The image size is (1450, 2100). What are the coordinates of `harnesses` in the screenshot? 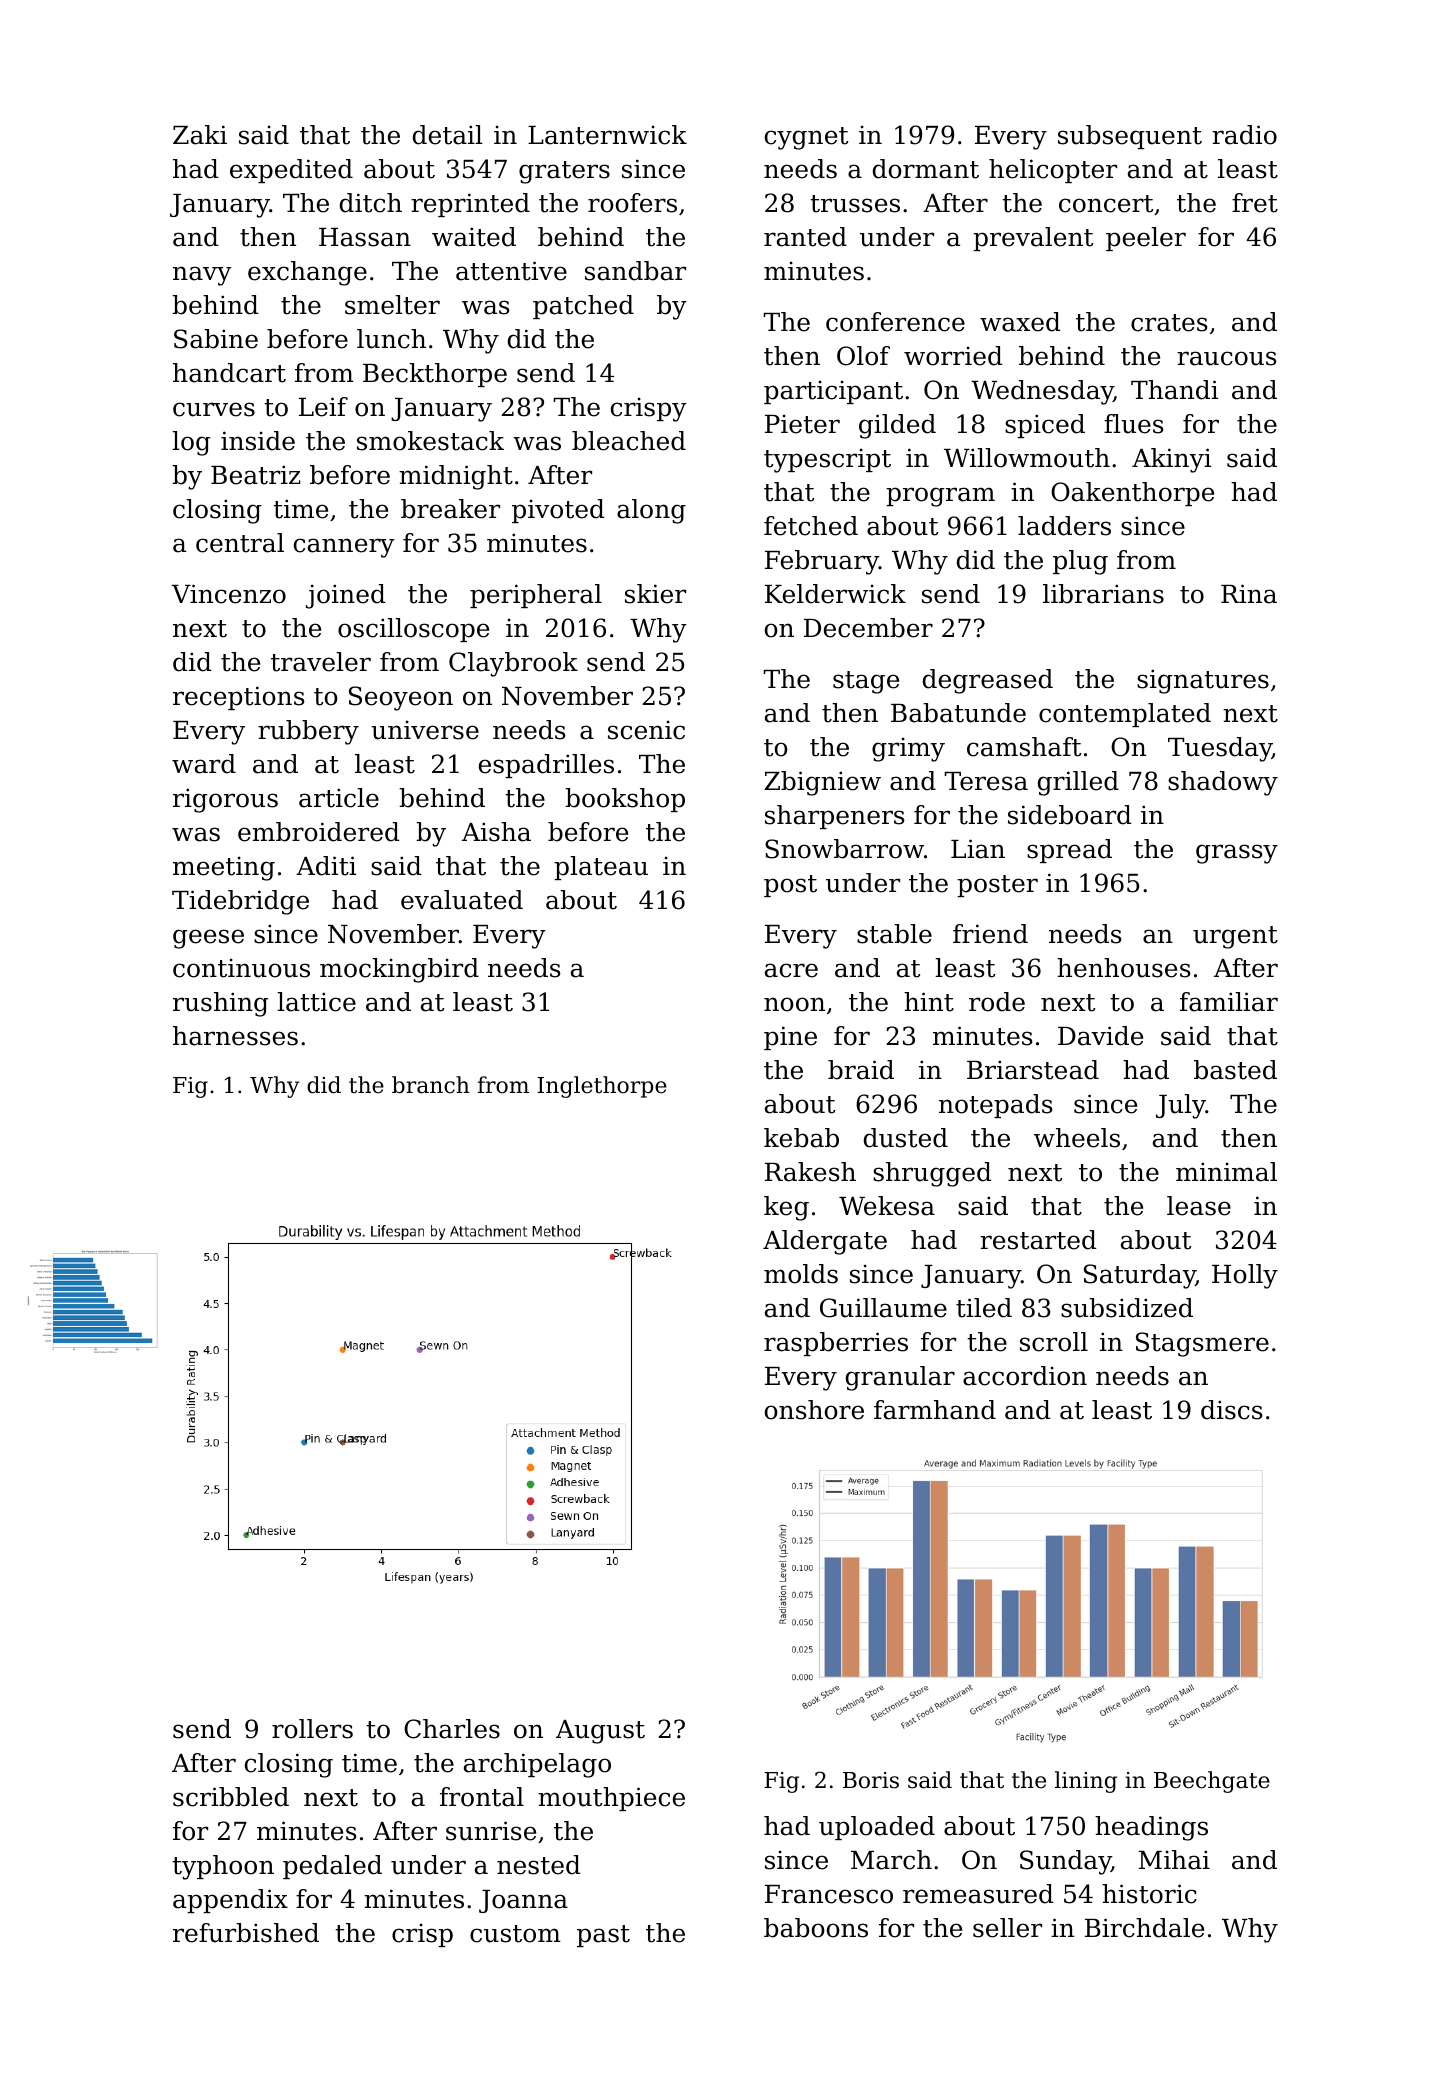 It's located at (235, 1036).
